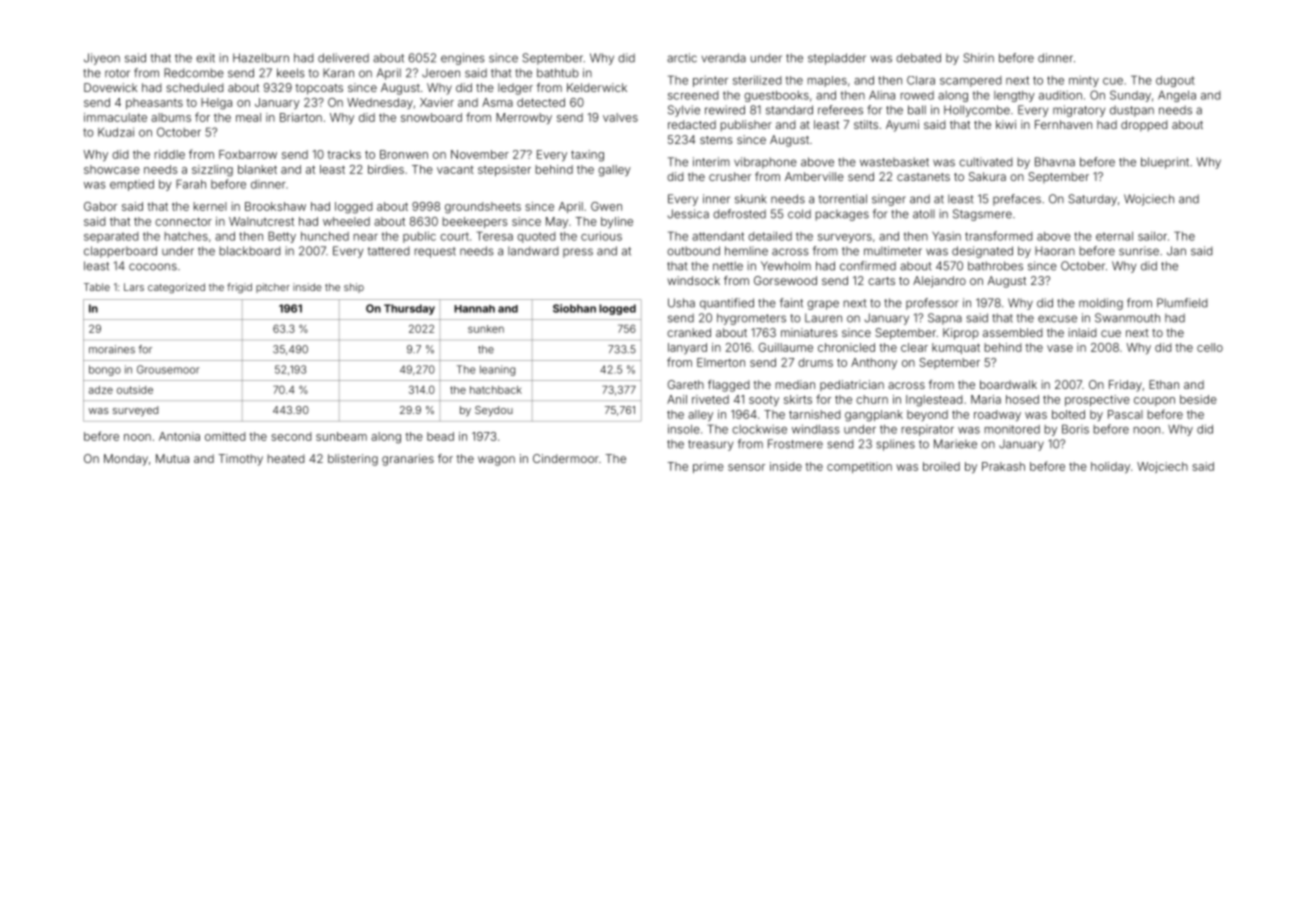 Image resolution: width=1308 pixels, height=924 pixels. What do you see at coordinates (999, 236) in the screenshot?
I see `transformed` at bounding box center [999, 236].
